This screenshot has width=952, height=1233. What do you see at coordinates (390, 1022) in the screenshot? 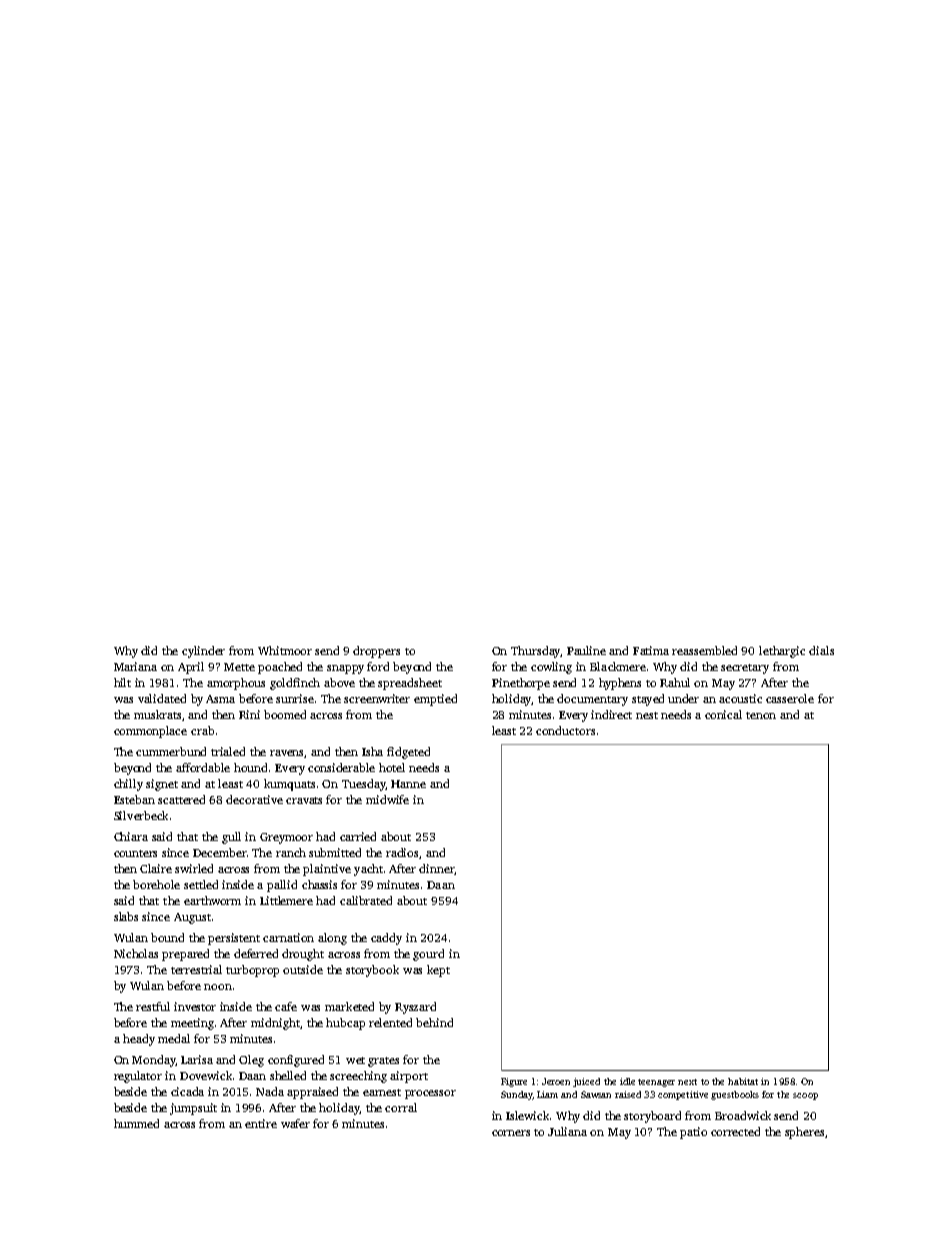
I see `relented` at bounding box center [390, 1022].
